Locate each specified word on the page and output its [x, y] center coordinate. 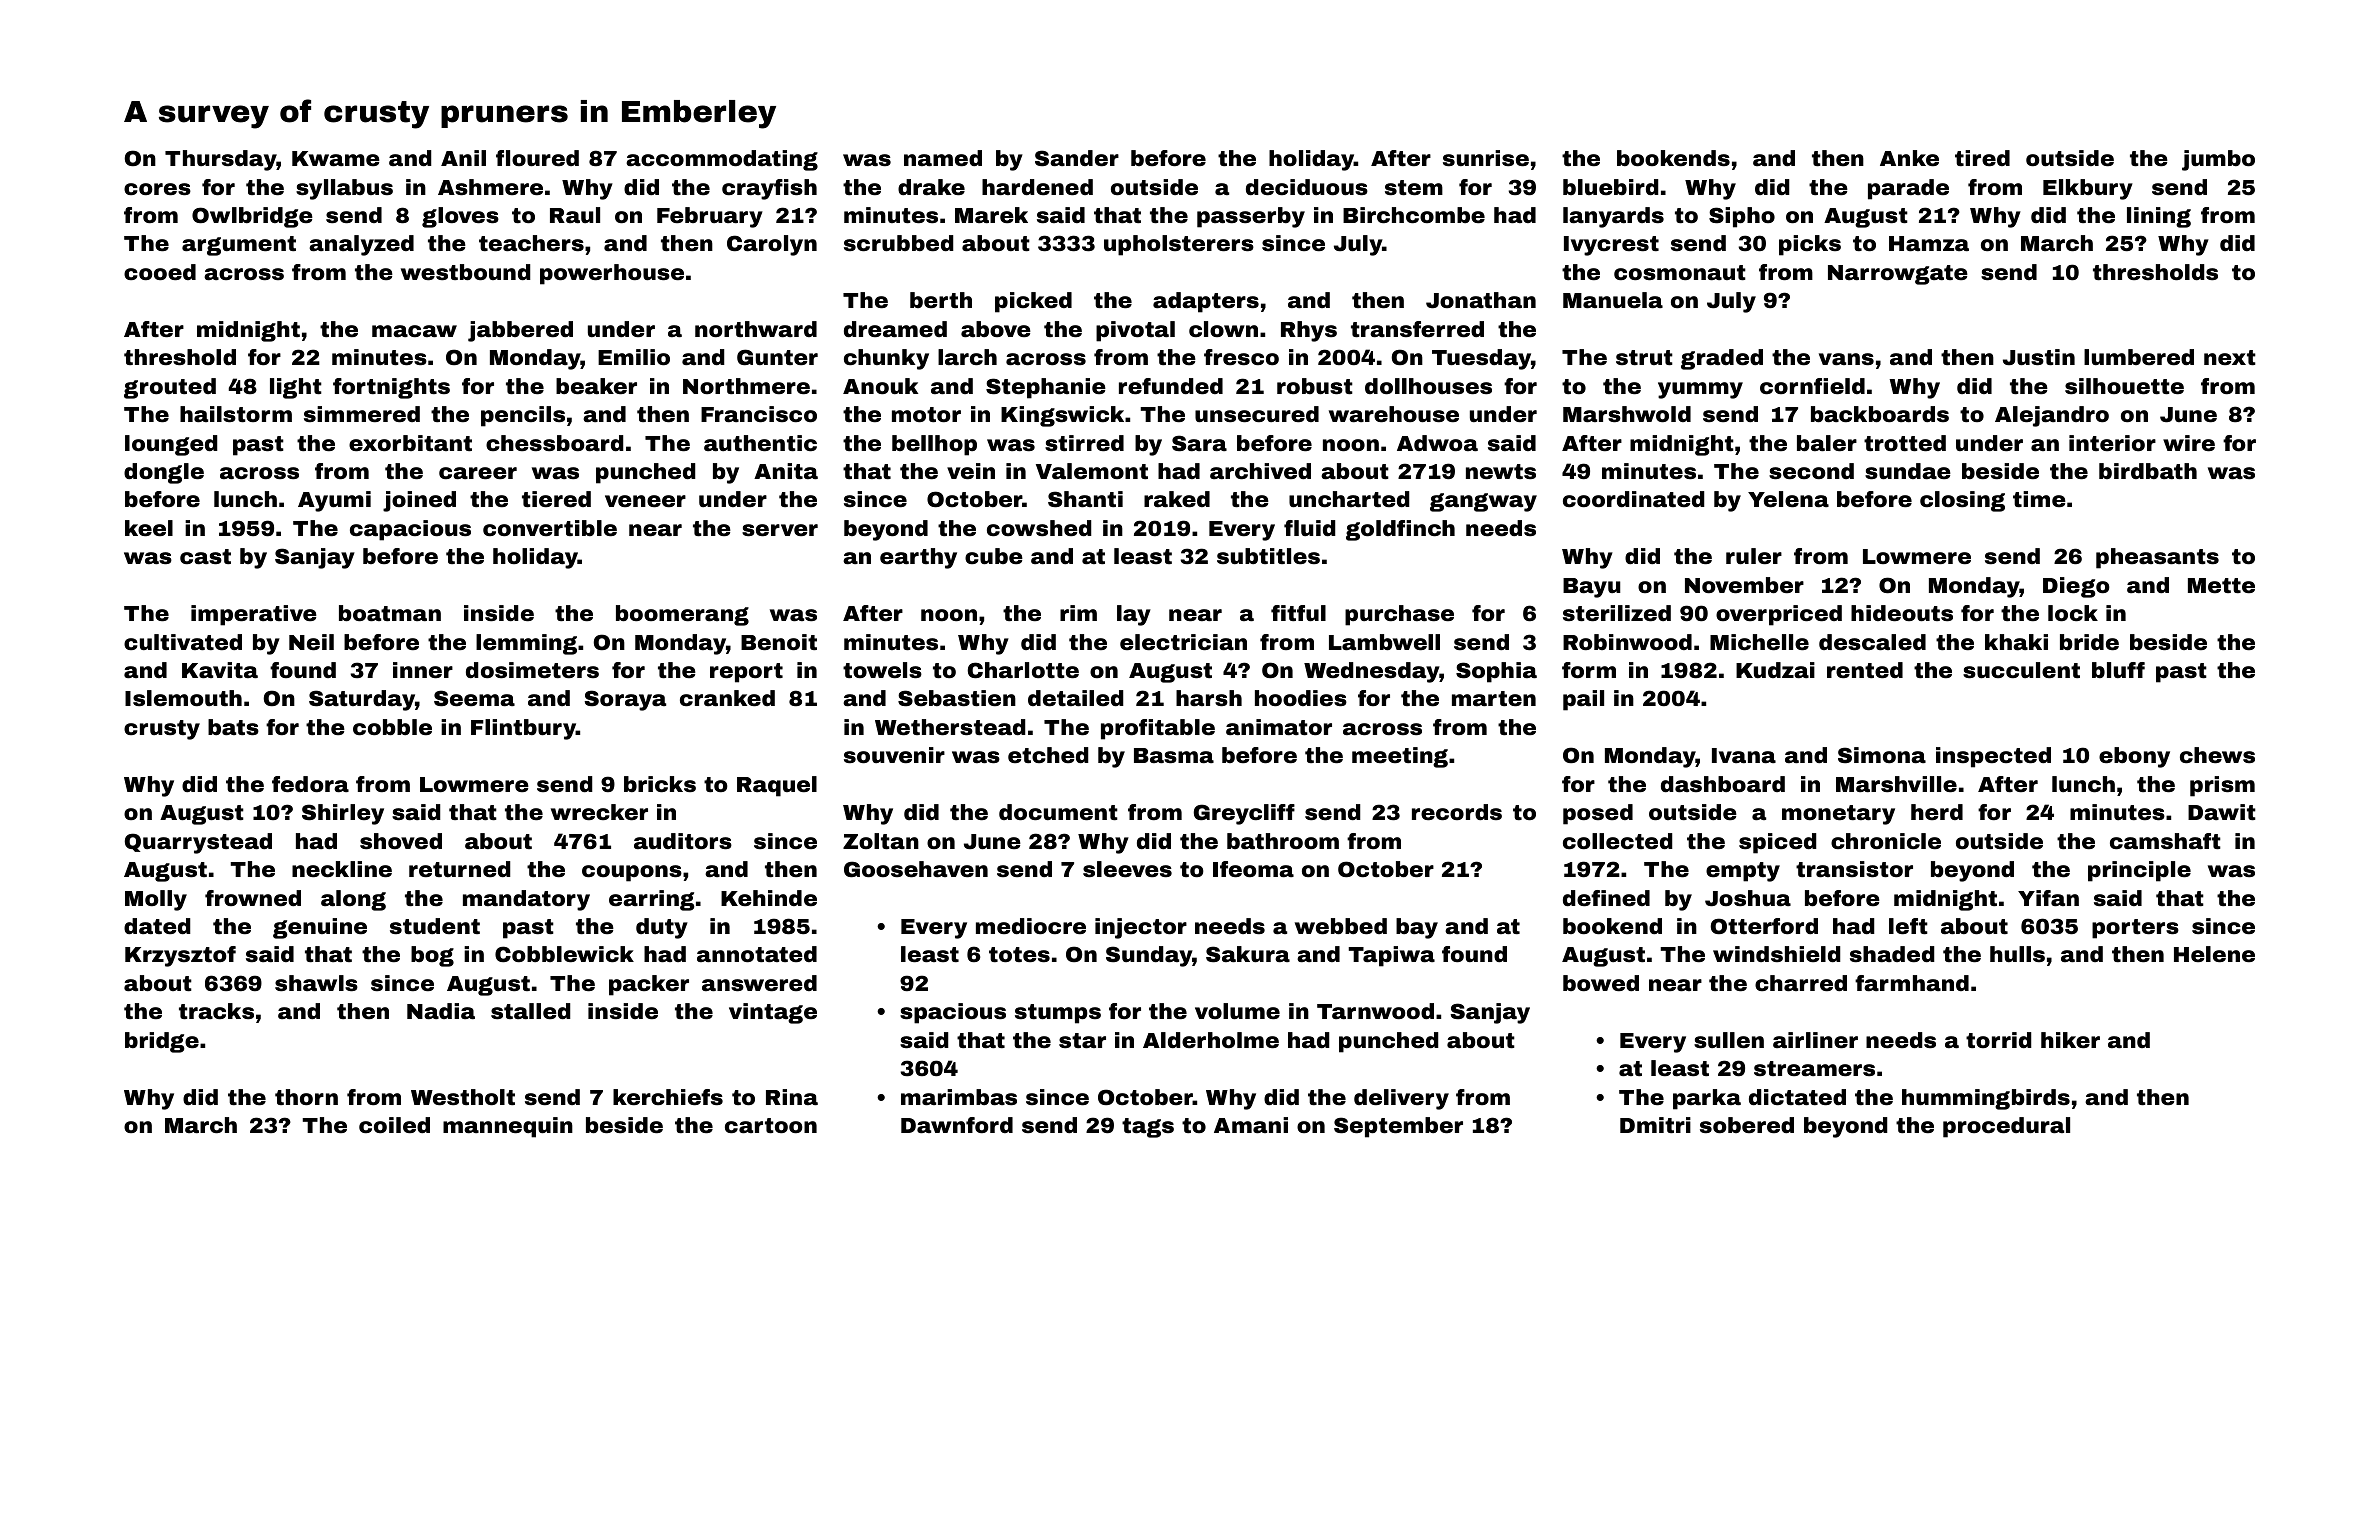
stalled [531, 1011]
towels [882, 670]
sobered [1747, 1125]
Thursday [221, 160]
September [1398, 1127]
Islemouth [183, 698]
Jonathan [1481, 300]
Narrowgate [1898, 275]
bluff [2118, 670]
